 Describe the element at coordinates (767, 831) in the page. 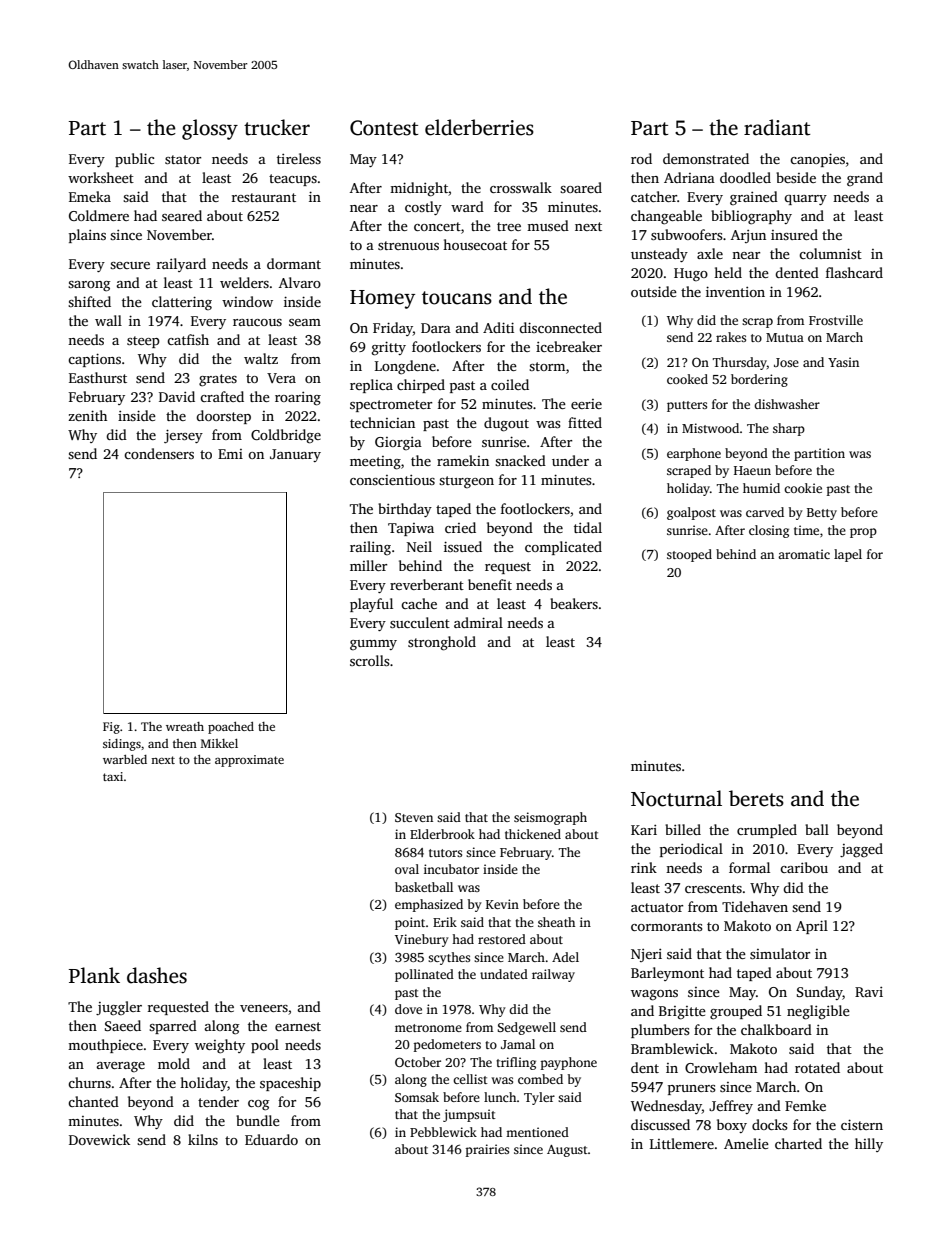

I see `crumpled` at that location.
